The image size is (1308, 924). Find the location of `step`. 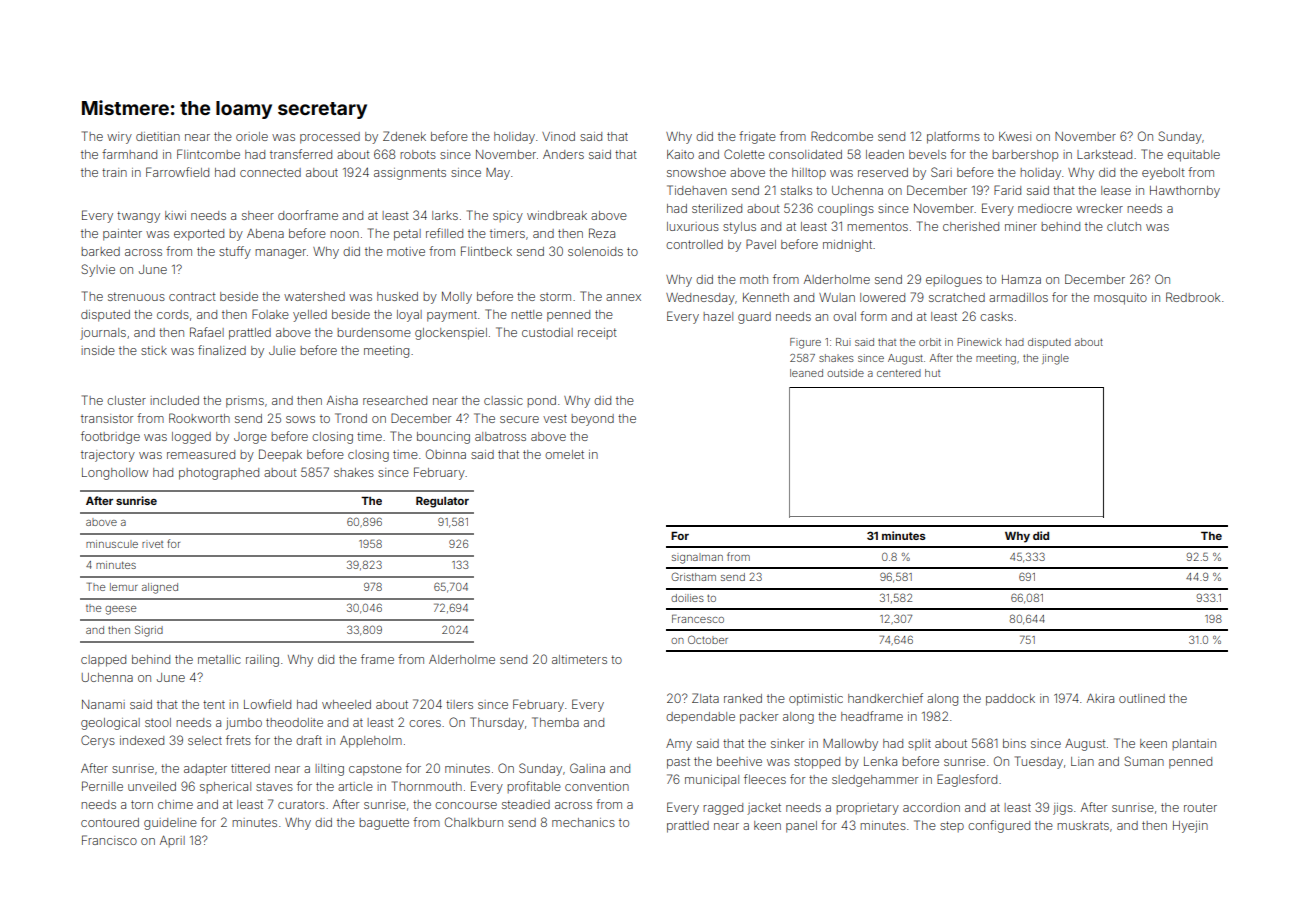

step is located at coordinates (952, 826).
